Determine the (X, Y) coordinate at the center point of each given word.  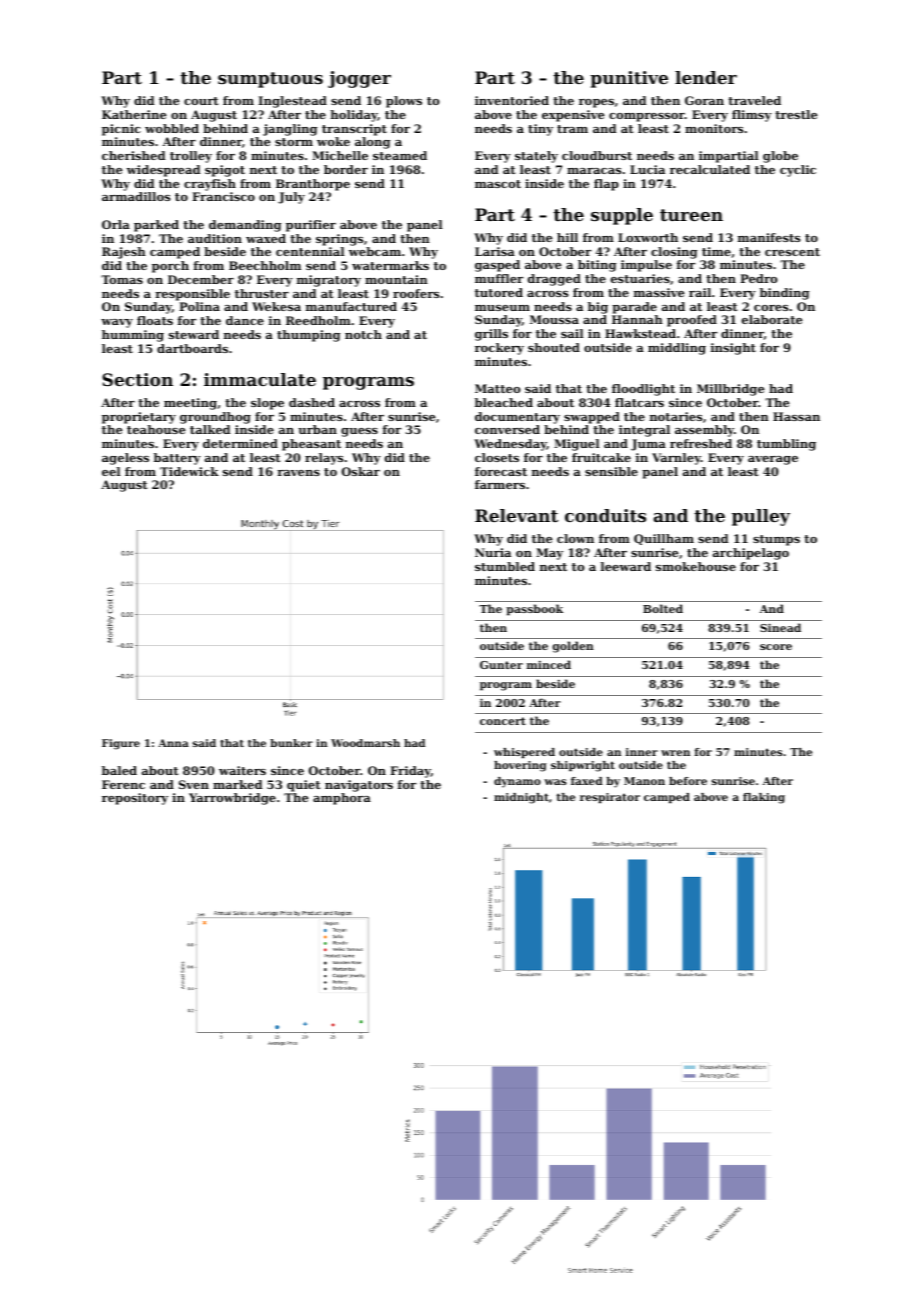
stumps (776, 540)
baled (119, 770)
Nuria (493, 552)
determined (240, 443)
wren (675, 753)
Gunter (501, 665)
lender (706, 77)
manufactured (351, 306)
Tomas (122, 279)
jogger (359, 79)
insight (733, 349)
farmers (500, 484)
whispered (524, 753)
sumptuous (270, 80)
